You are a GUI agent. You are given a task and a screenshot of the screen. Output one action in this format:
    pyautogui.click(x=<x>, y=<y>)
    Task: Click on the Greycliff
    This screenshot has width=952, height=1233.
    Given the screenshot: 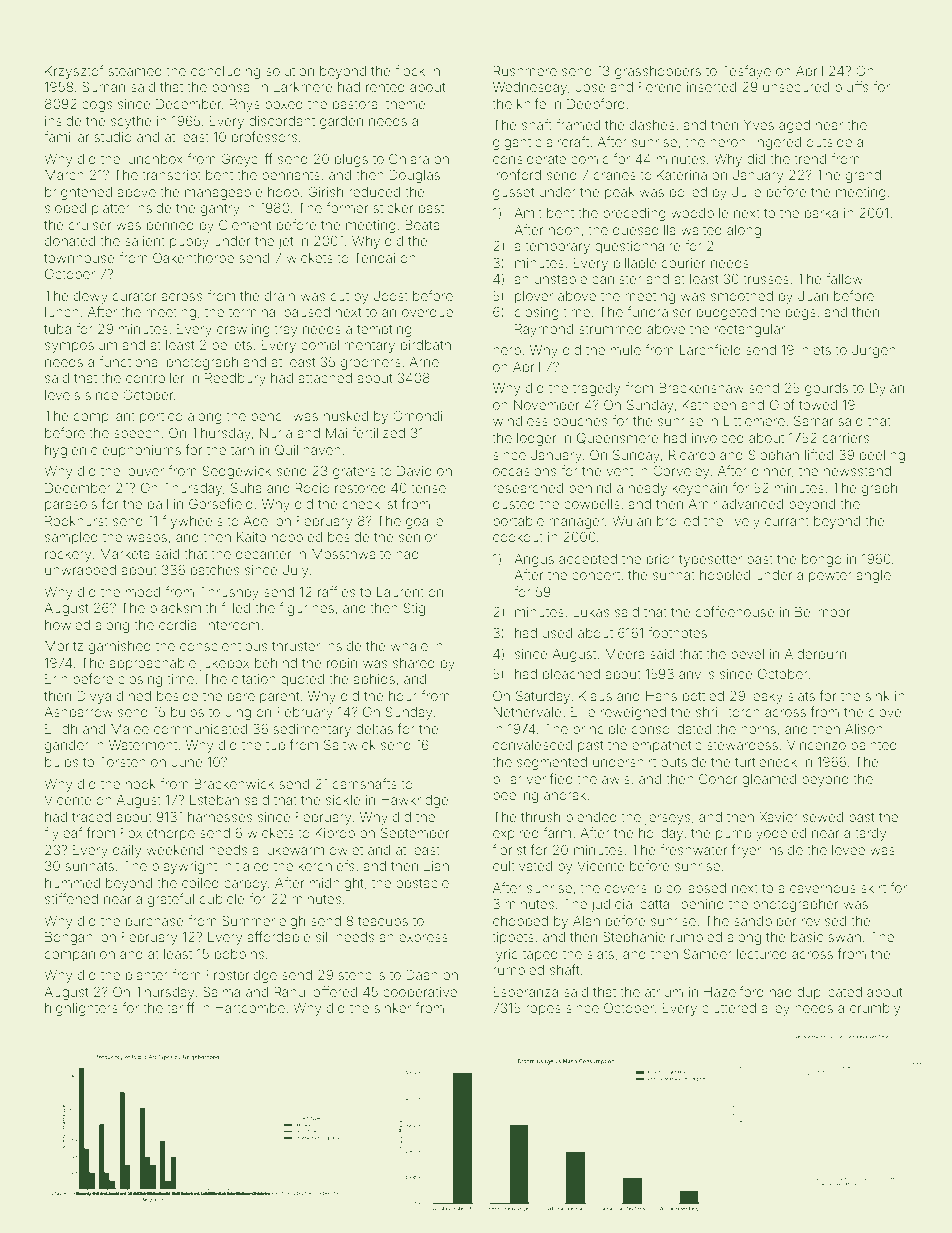 What is the action you would take?
    pyautogui.click(x=247, y=160)
